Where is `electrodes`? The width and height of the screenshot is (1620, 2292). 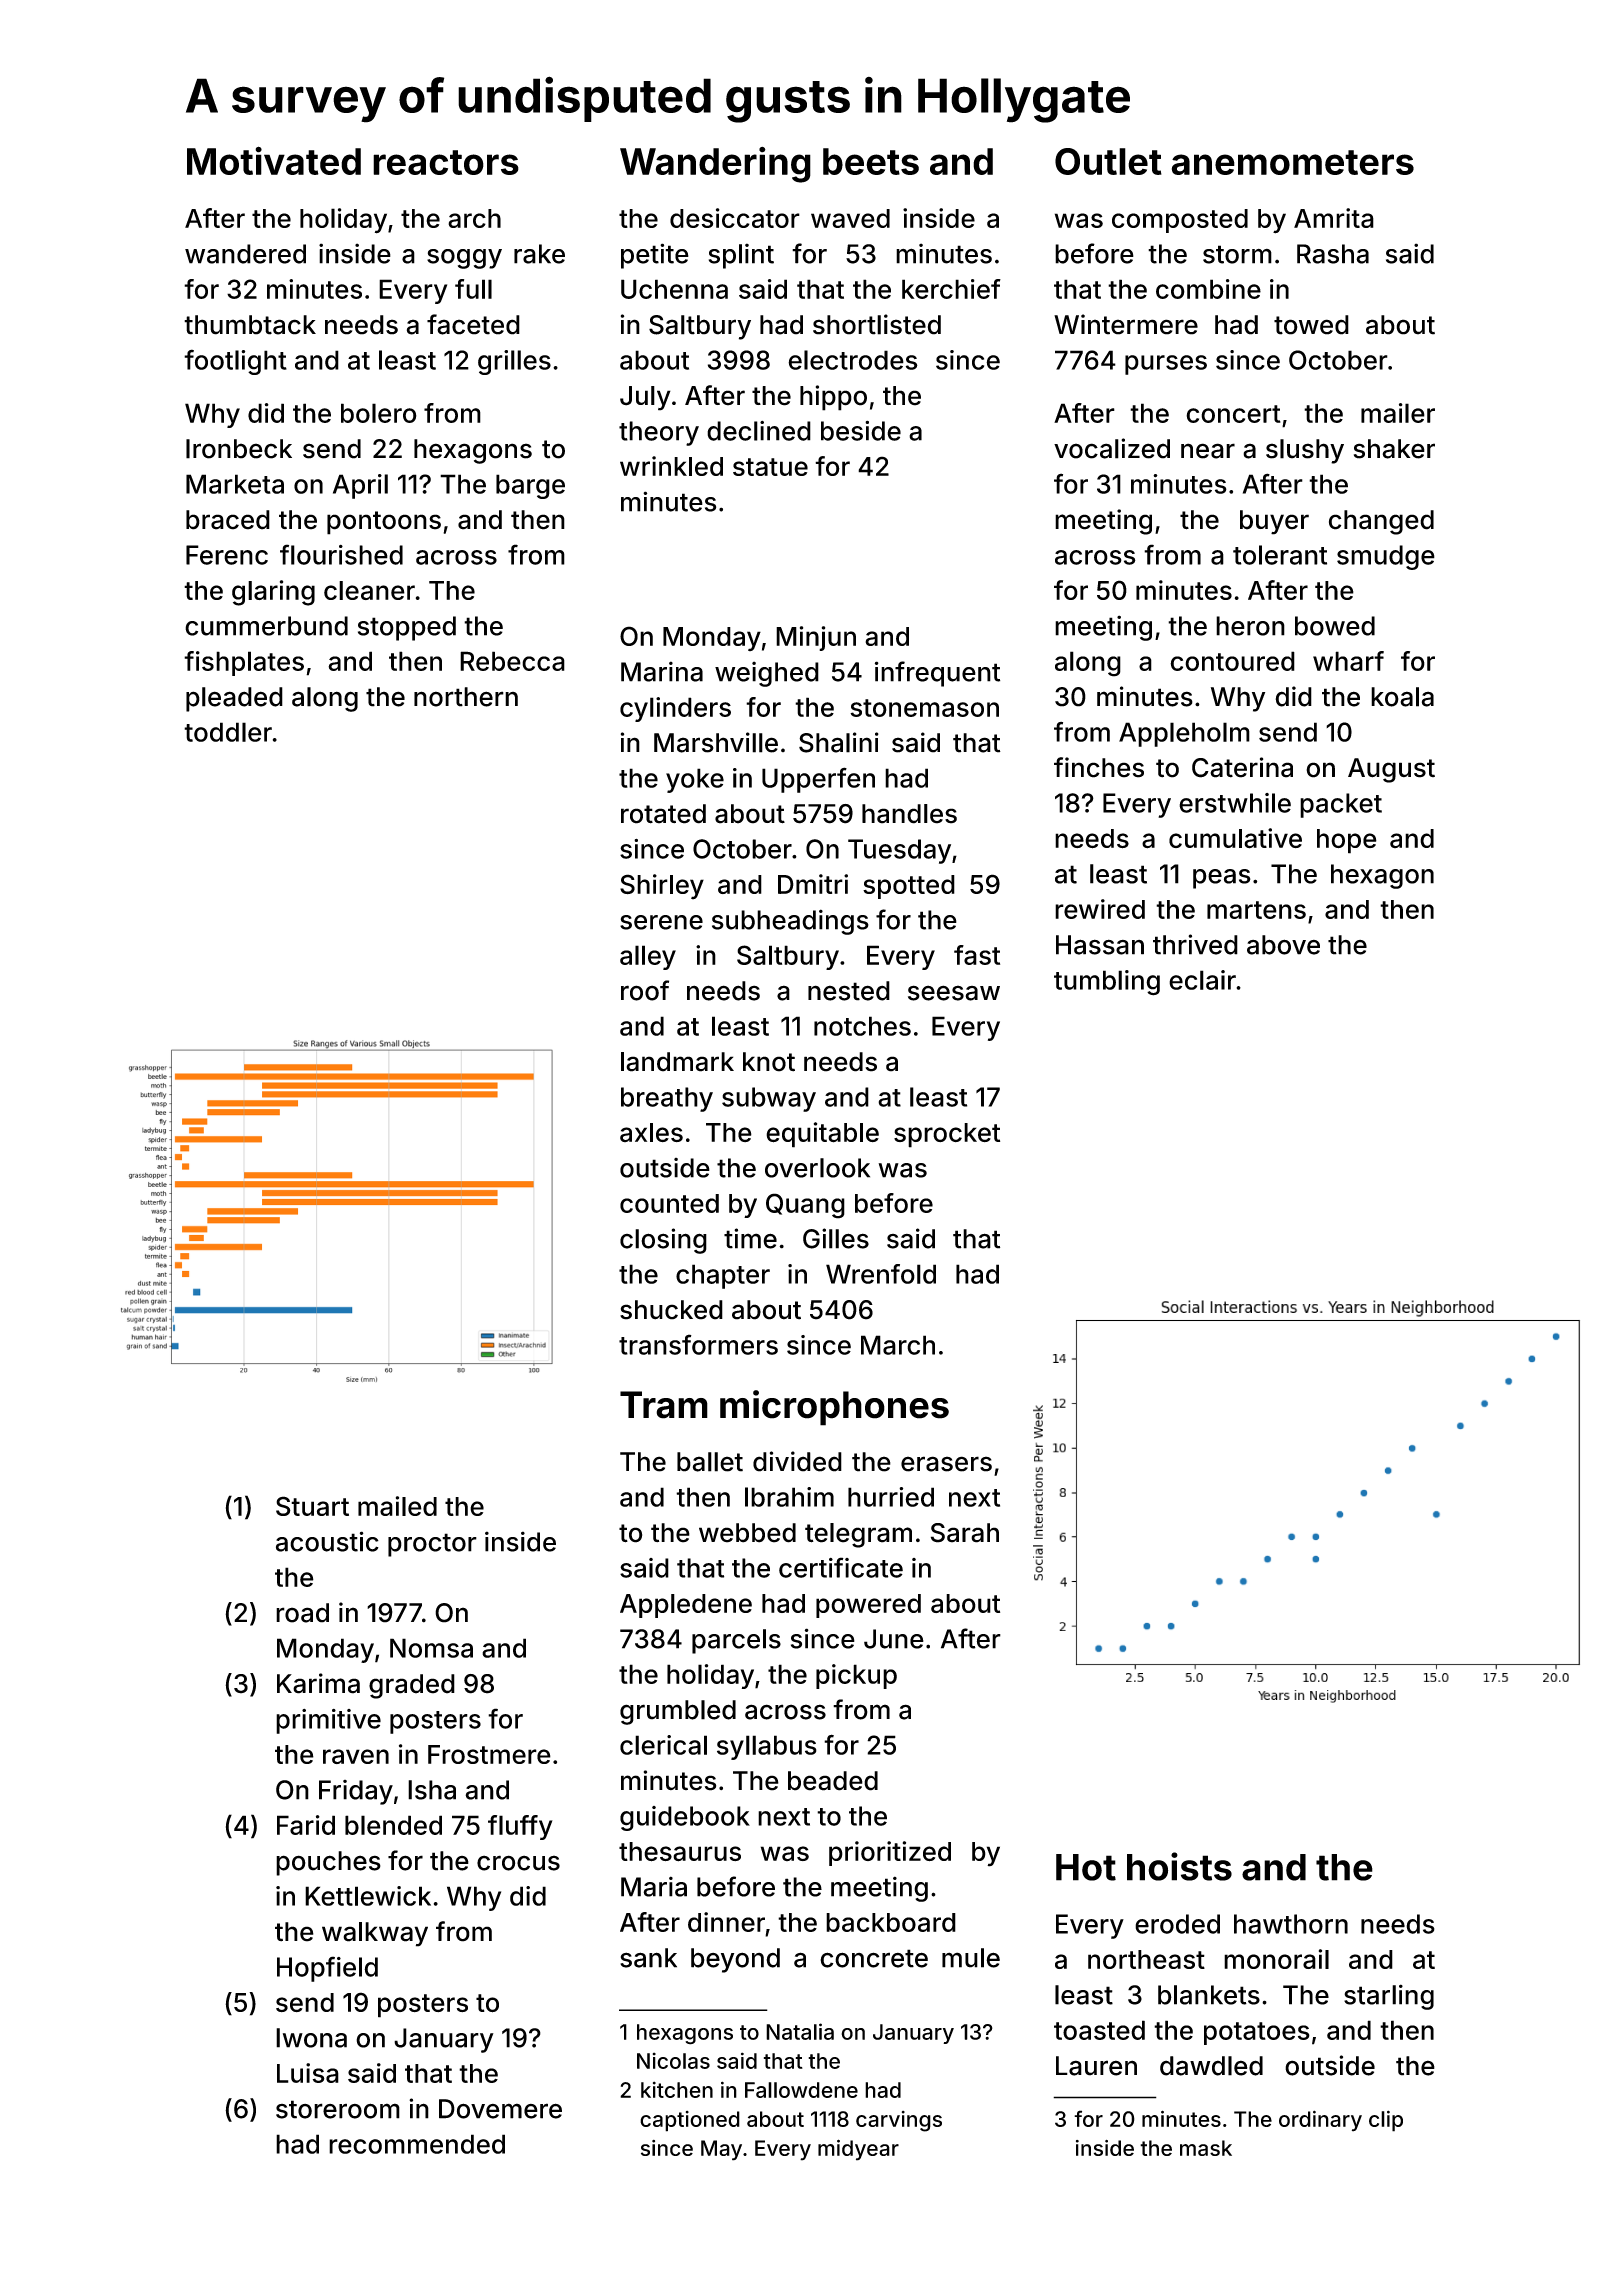 electrodes is located at coordinates (853, 360).
